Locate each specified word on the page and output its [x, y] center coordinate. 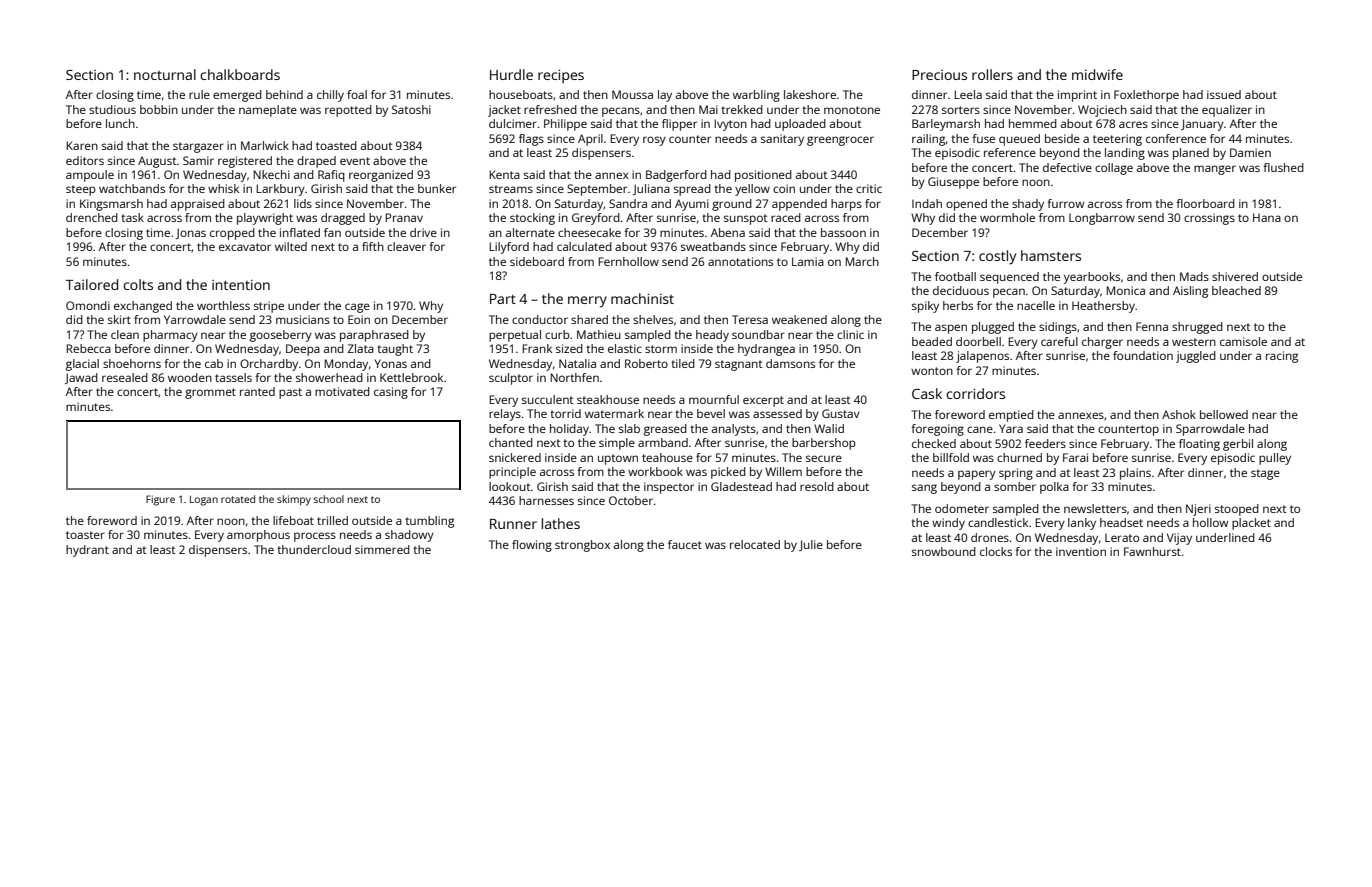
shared [589, 319]
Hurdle [511, 74]
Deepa [303, 350]
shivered [1235, 276]
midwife [1097, 74]
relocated [755, 544]
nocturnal [165, 74]
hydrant [87, 551]
